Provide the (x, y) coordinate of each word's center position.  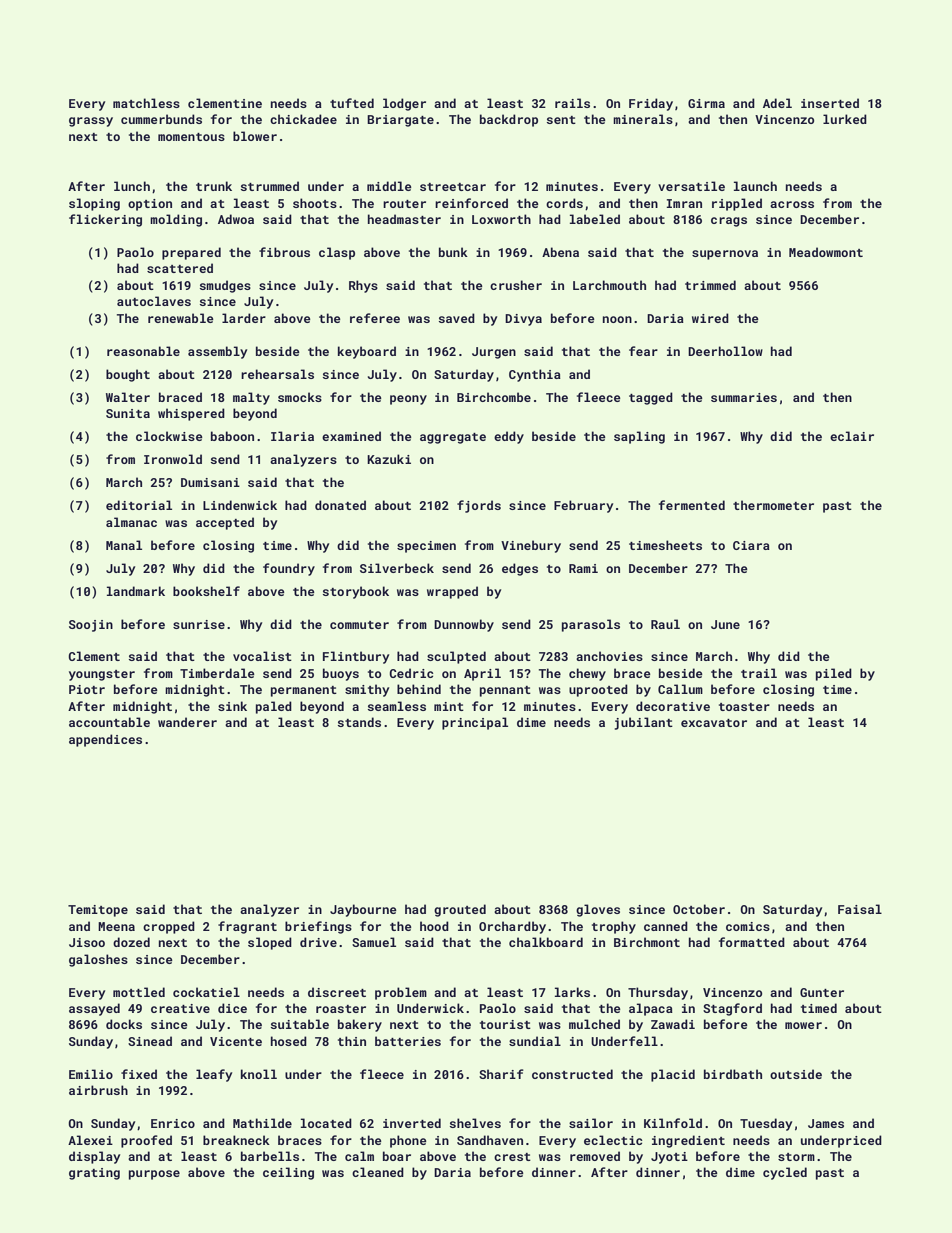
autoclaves (154, 301)
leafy (214, 1075)
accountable (109, 722)
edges (520, 569)
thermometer (773, 505)
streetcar (453, 187)
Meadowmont (826, 252)
